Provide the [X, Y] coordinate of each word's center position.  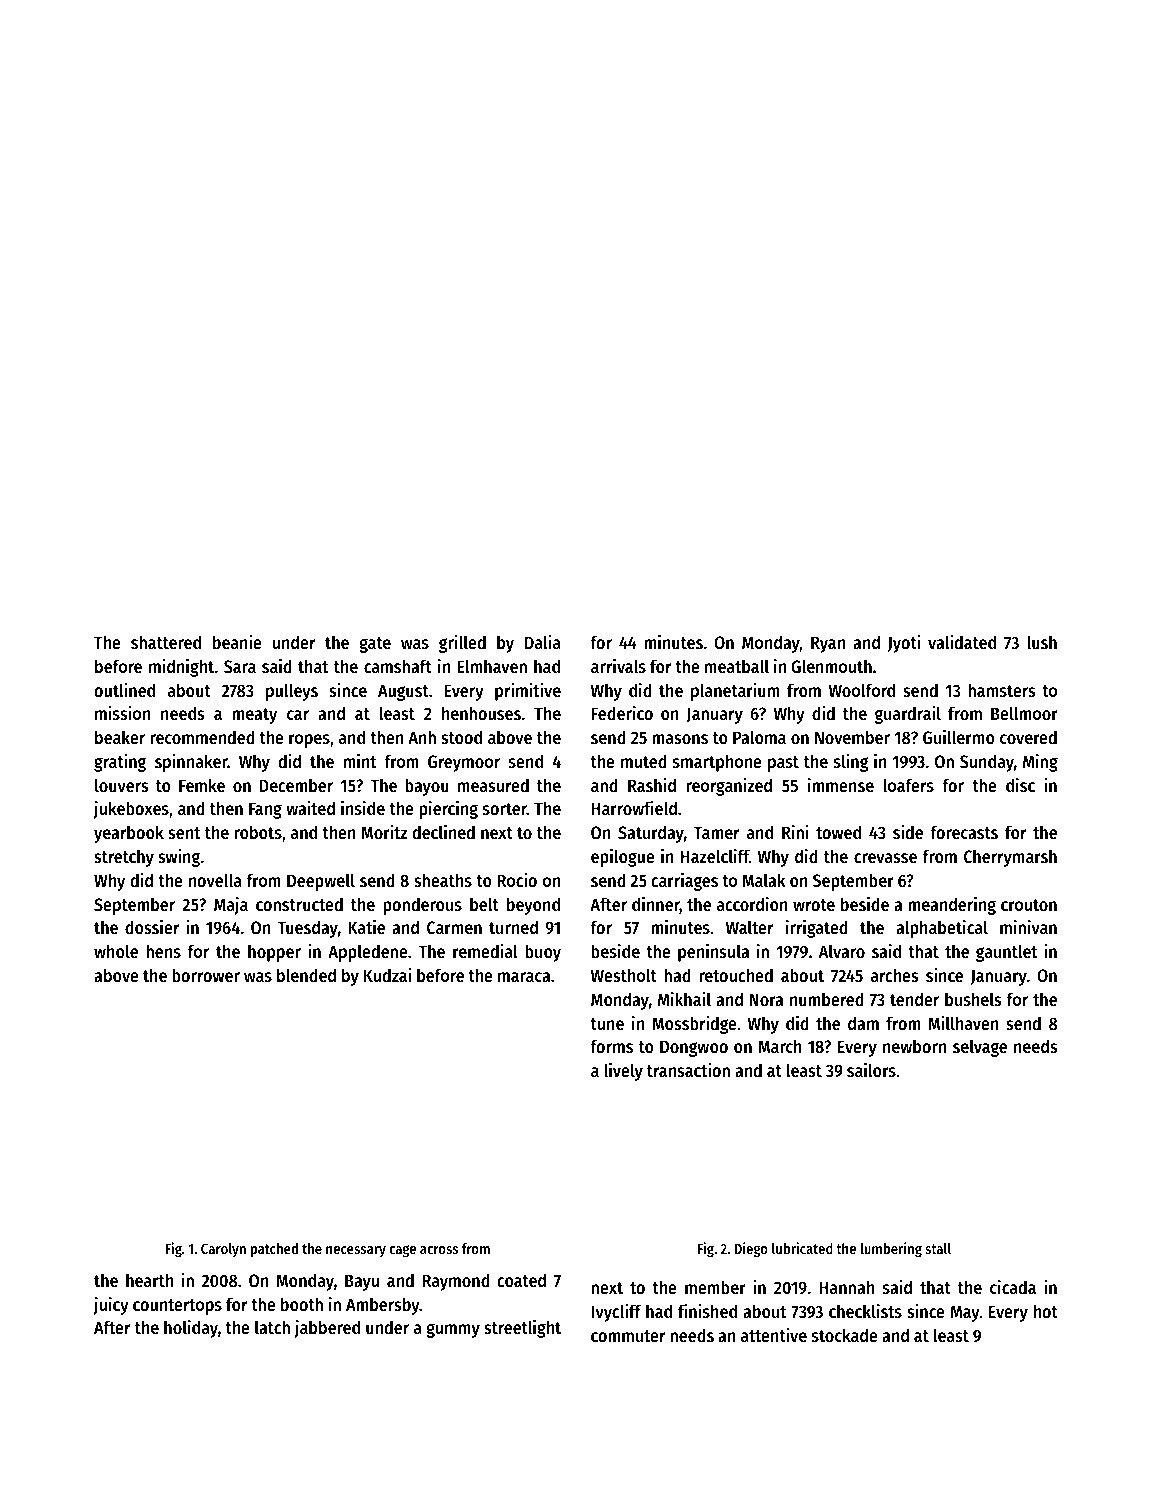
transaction [688, 1070]
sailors [871, 1070]
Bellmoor [1024, 713]
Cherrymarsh [1010, 858]
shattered [166, 642]
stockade [845, 1335]
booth [302, 1304]
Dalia [543, 642]
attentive [774, 1335]
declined [443, 832]
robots [258, 832]
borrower [206, 975]
